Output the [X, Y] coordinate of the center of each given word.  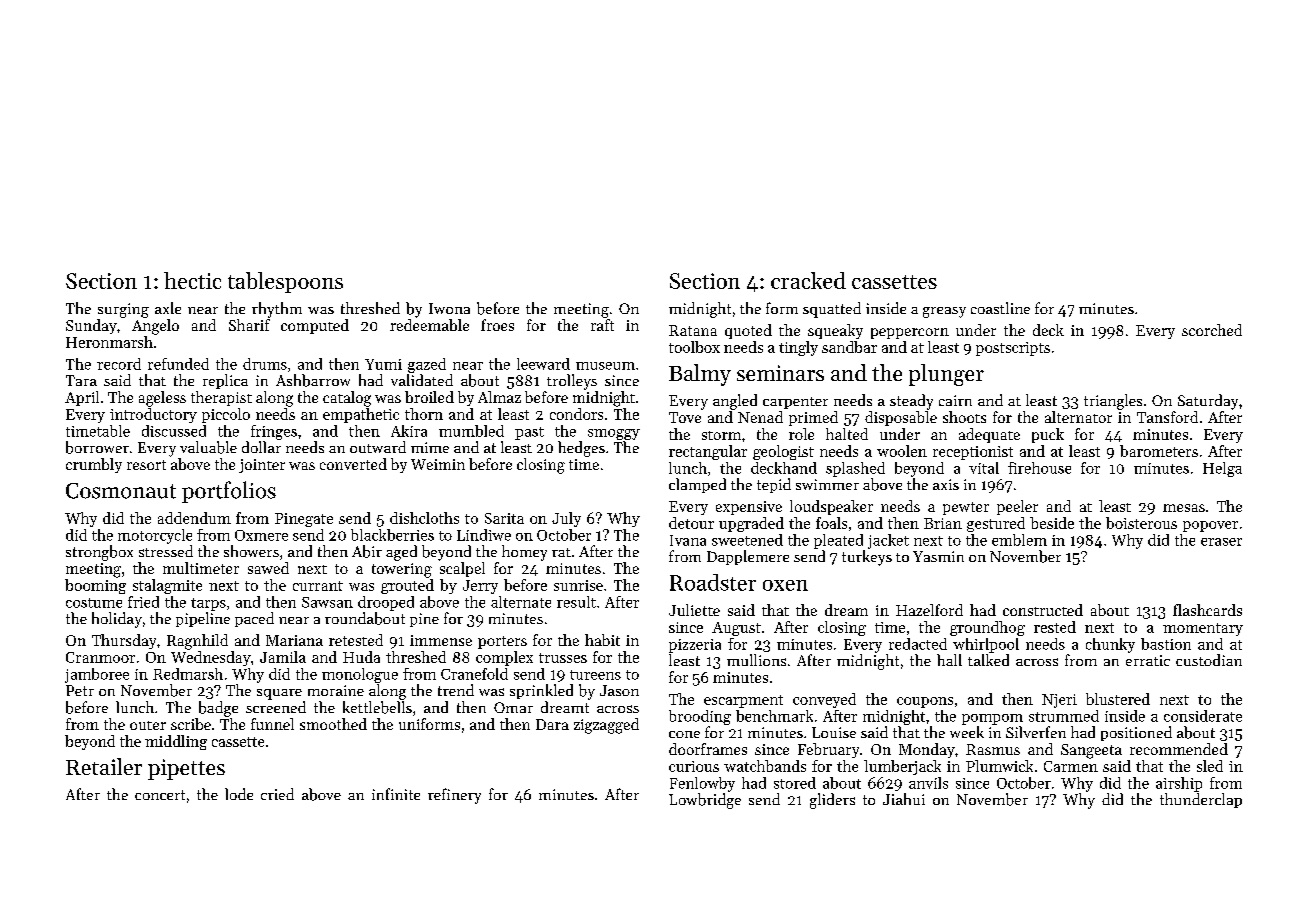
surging [123, 310]
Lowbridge [705, 801]
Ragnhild [197, 642]
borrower [97, 447]
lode [239, 794]
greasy [944, 312]
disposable [901, 418]
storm [721, 435]
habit [602, 640]
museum [605, 366]
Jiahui [904, 799]
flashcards [1207, 610]
